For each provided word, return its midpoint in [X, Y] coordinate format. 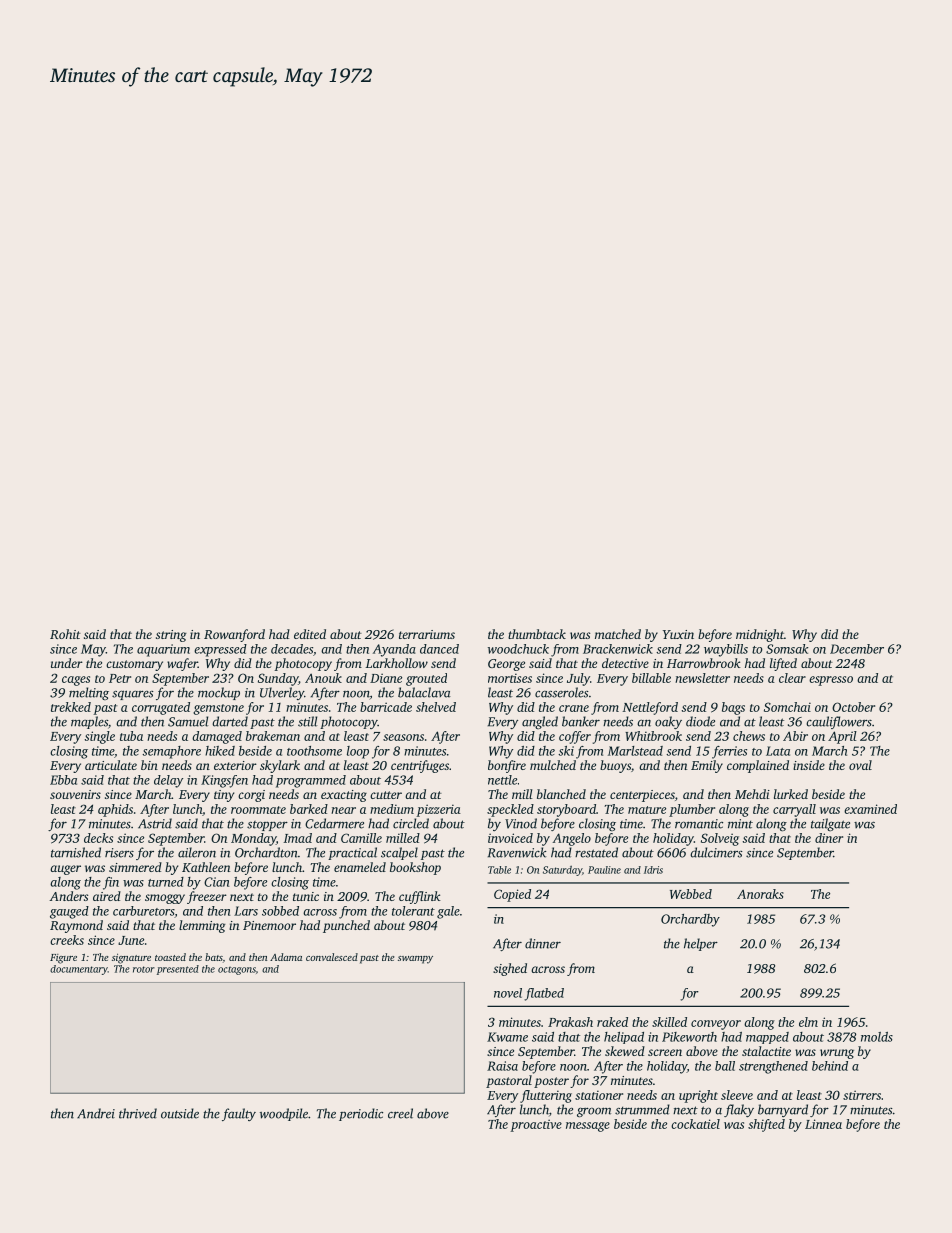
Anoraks [760, 894]
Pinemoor [269, 925]
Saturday [562, 871]
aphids [115, 810]
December [857, 649]
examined [870, 809]
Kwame [507, 1037]
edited [310, 634]
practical [352, 853]
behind [830, 1066]
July [578, 679]
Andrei [96, 1113]
